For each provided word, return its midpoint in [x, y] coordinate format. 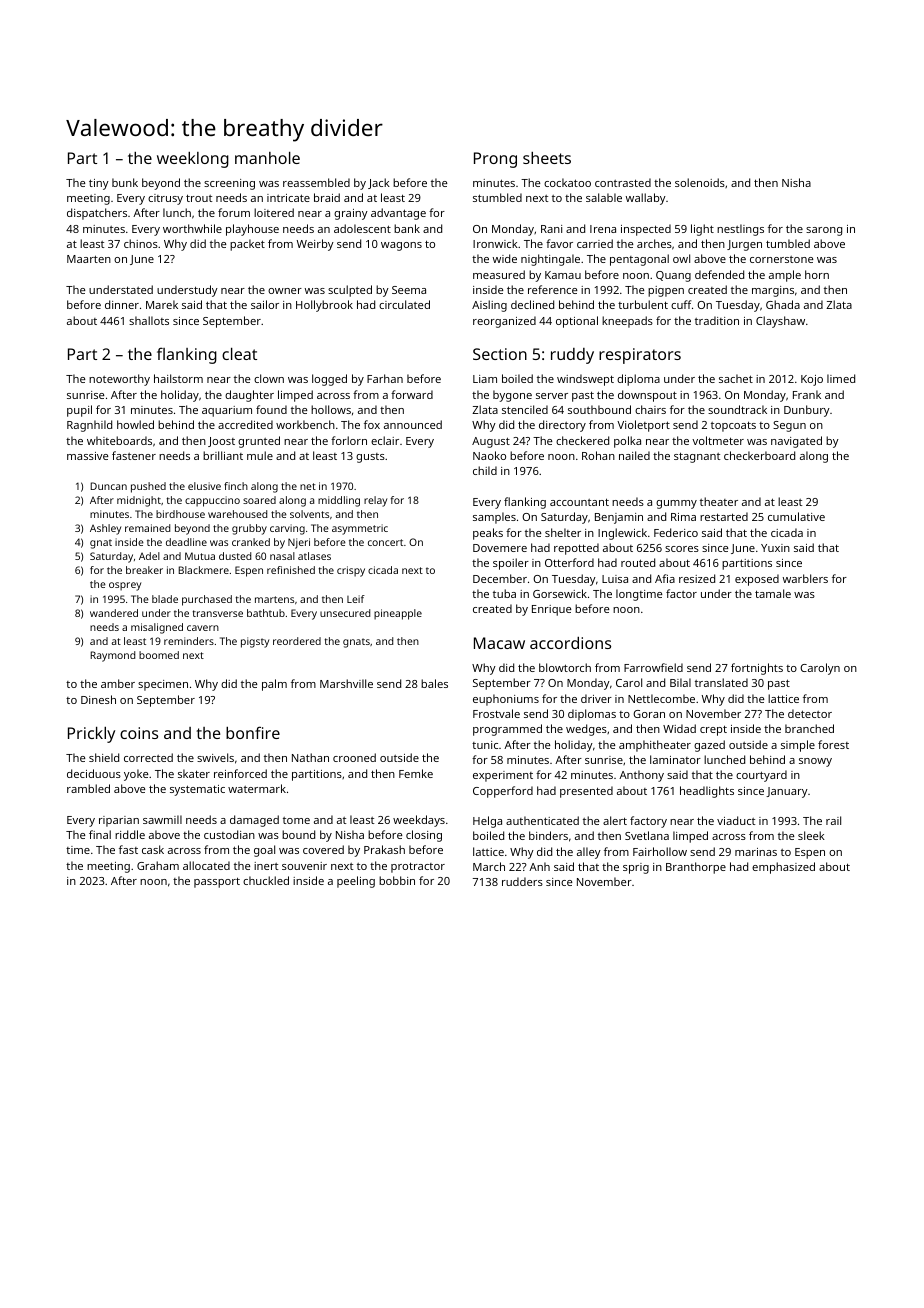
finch [236, 486]
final [100, 834]
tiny [99, 184]
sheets [547, 158]
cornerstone [781, 259]
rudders [522, 881]
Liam [485, 379]
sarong [824, 231]
